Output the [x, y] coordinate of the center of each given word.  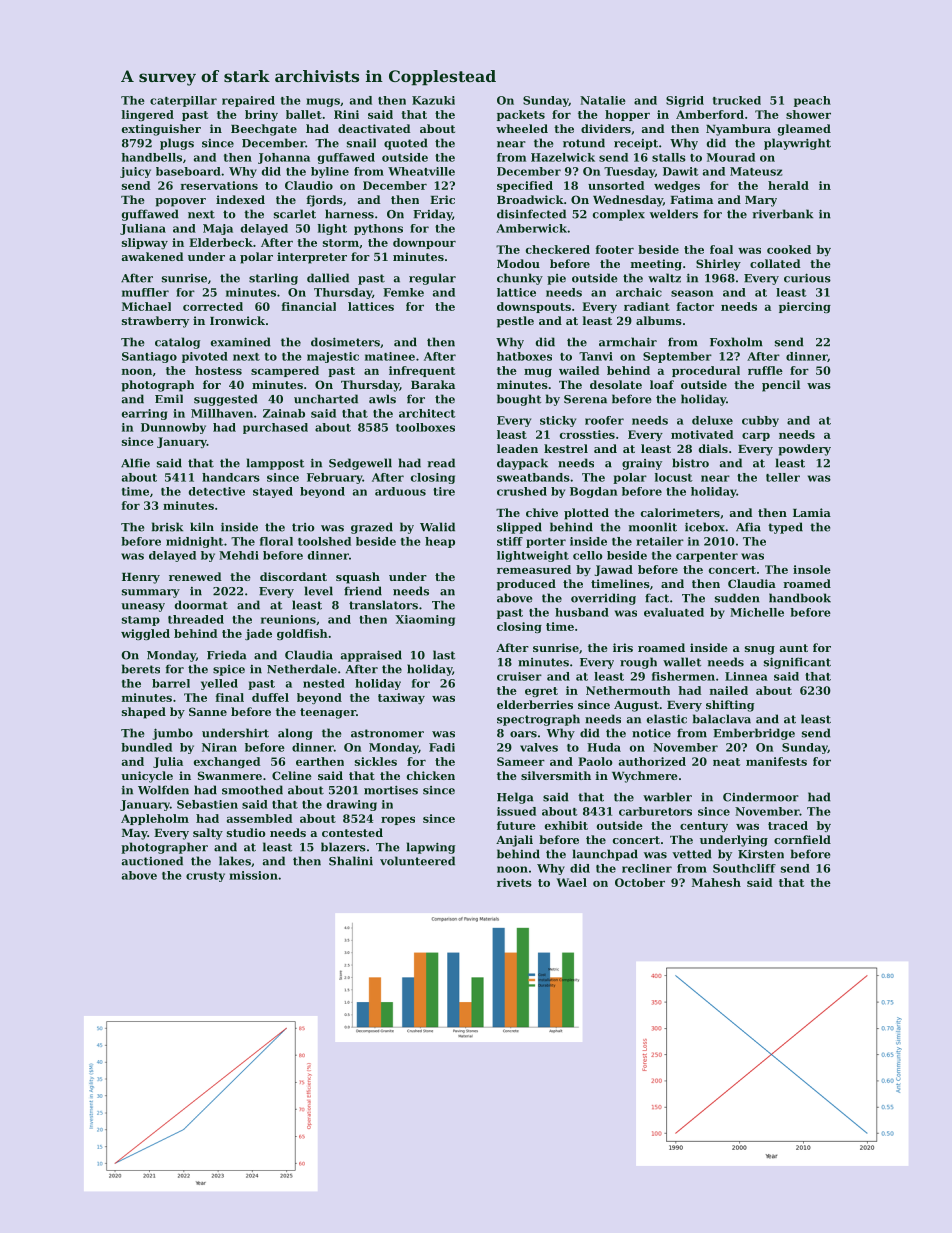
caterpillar [183, 101]
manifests [776, 761]
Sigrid [685, 101]
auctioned [152, 861]
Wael [571, 882]
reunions [288, 619]
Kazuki [433, 100]
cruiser [519, 676]
